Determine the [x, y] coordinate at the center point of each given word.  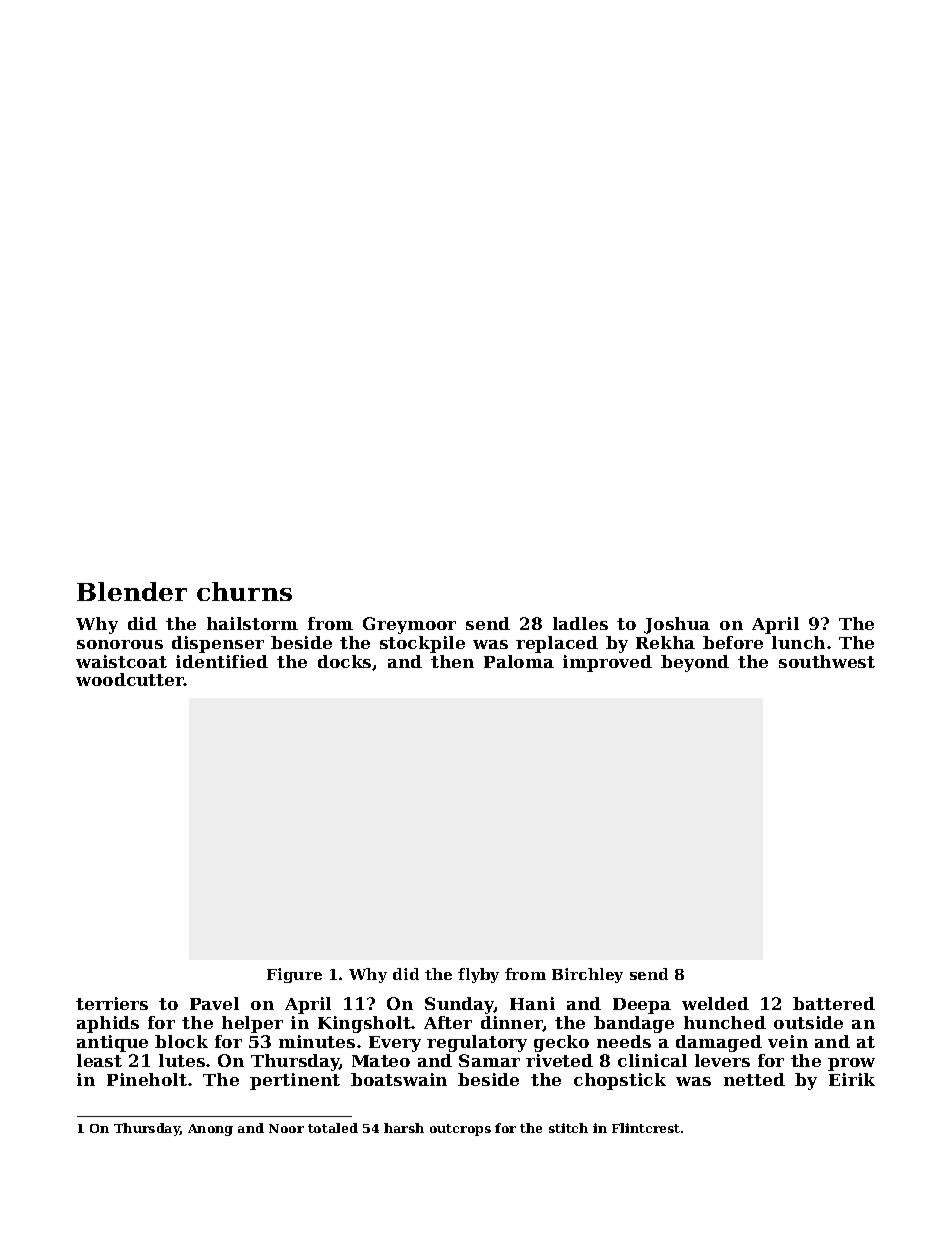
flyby [478, 975]
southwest [827, 661]
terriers [112, 1003]
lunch [798, 642]
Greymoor [409, 625]
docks [344, 661]
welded [715, 1003]
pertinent [295, 1081]
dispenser [218, 644]
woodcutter [130, 679]
